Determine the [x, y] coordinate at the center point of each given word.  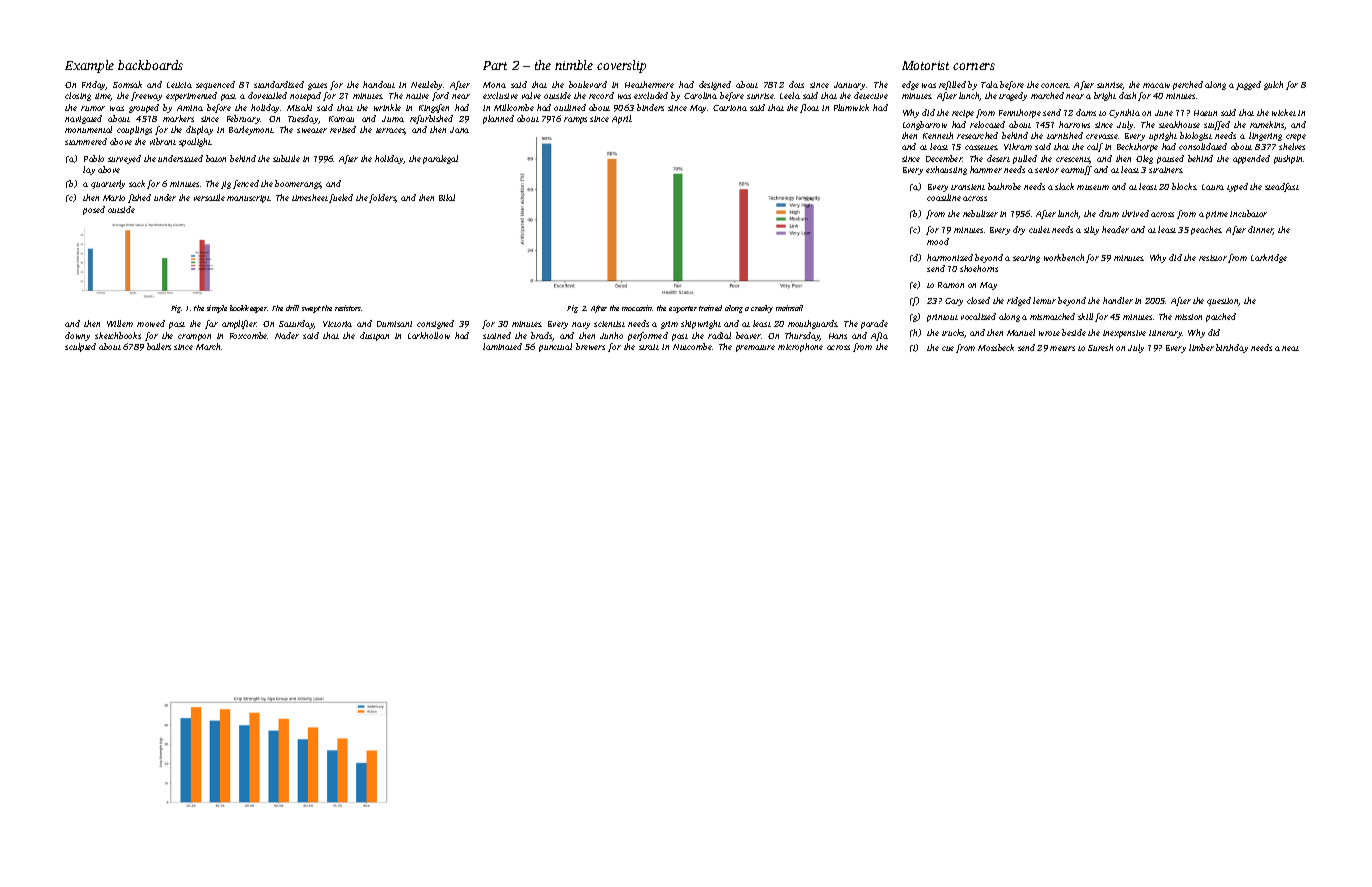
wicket [1284, 112]
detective [871, 95]
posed [94, 210]
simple [217, 309]
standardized [279, 84]
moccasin [637, 308]
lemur [1044, 300]
